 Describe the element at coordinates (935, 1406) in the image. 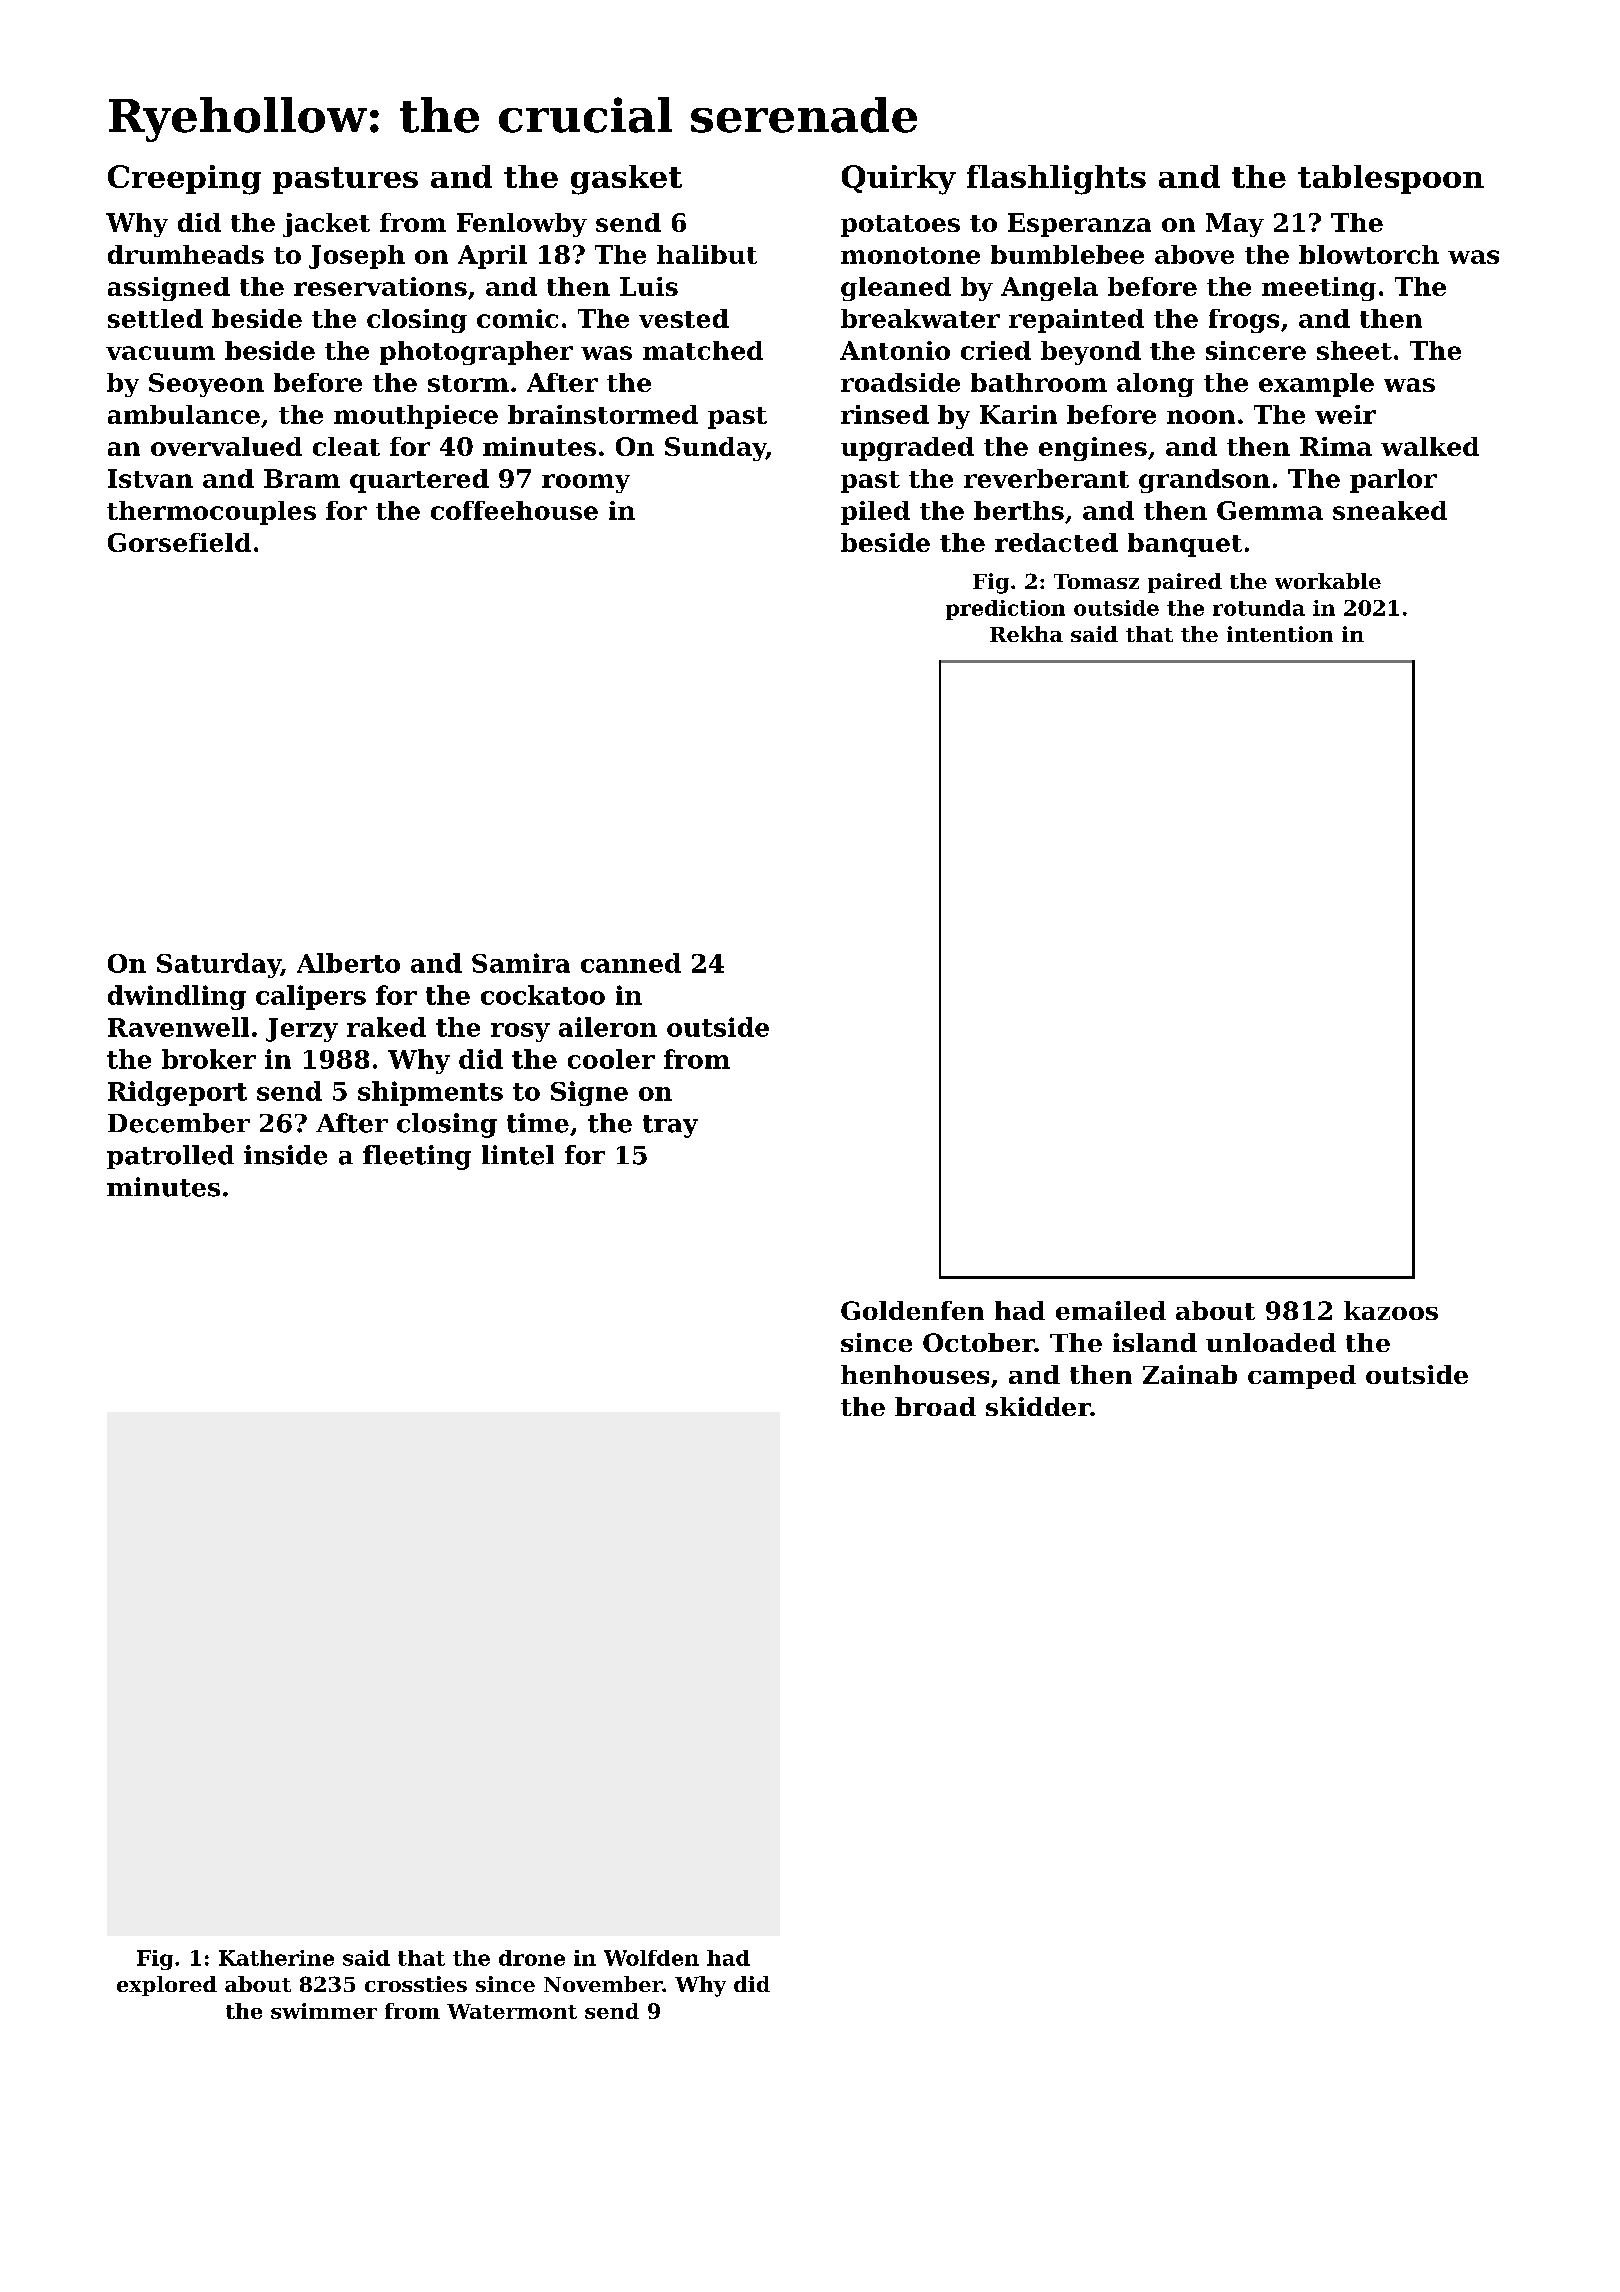

I see `broad` at that location.
